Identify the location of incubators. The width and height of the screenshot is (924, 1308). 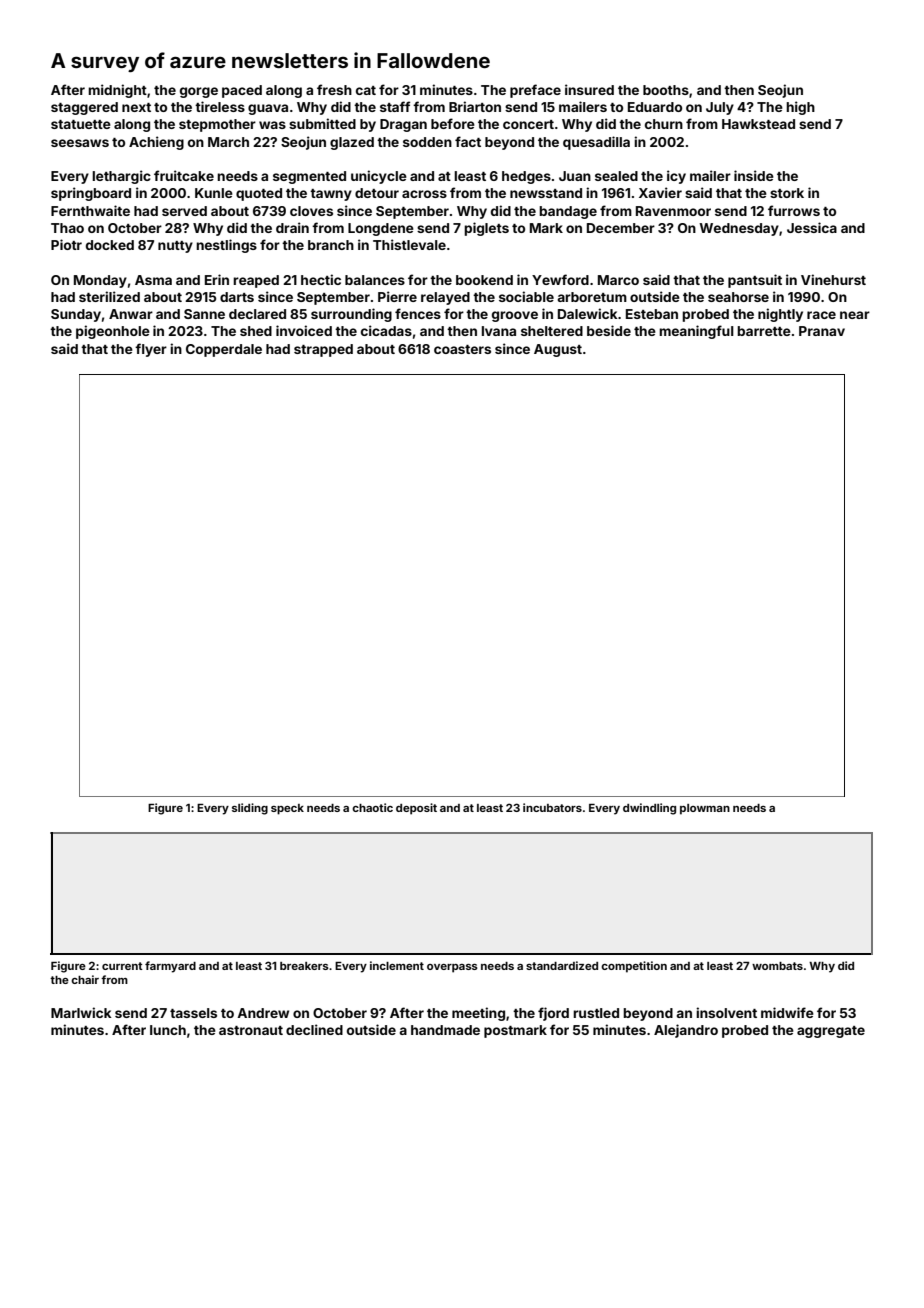
(552, 807).
